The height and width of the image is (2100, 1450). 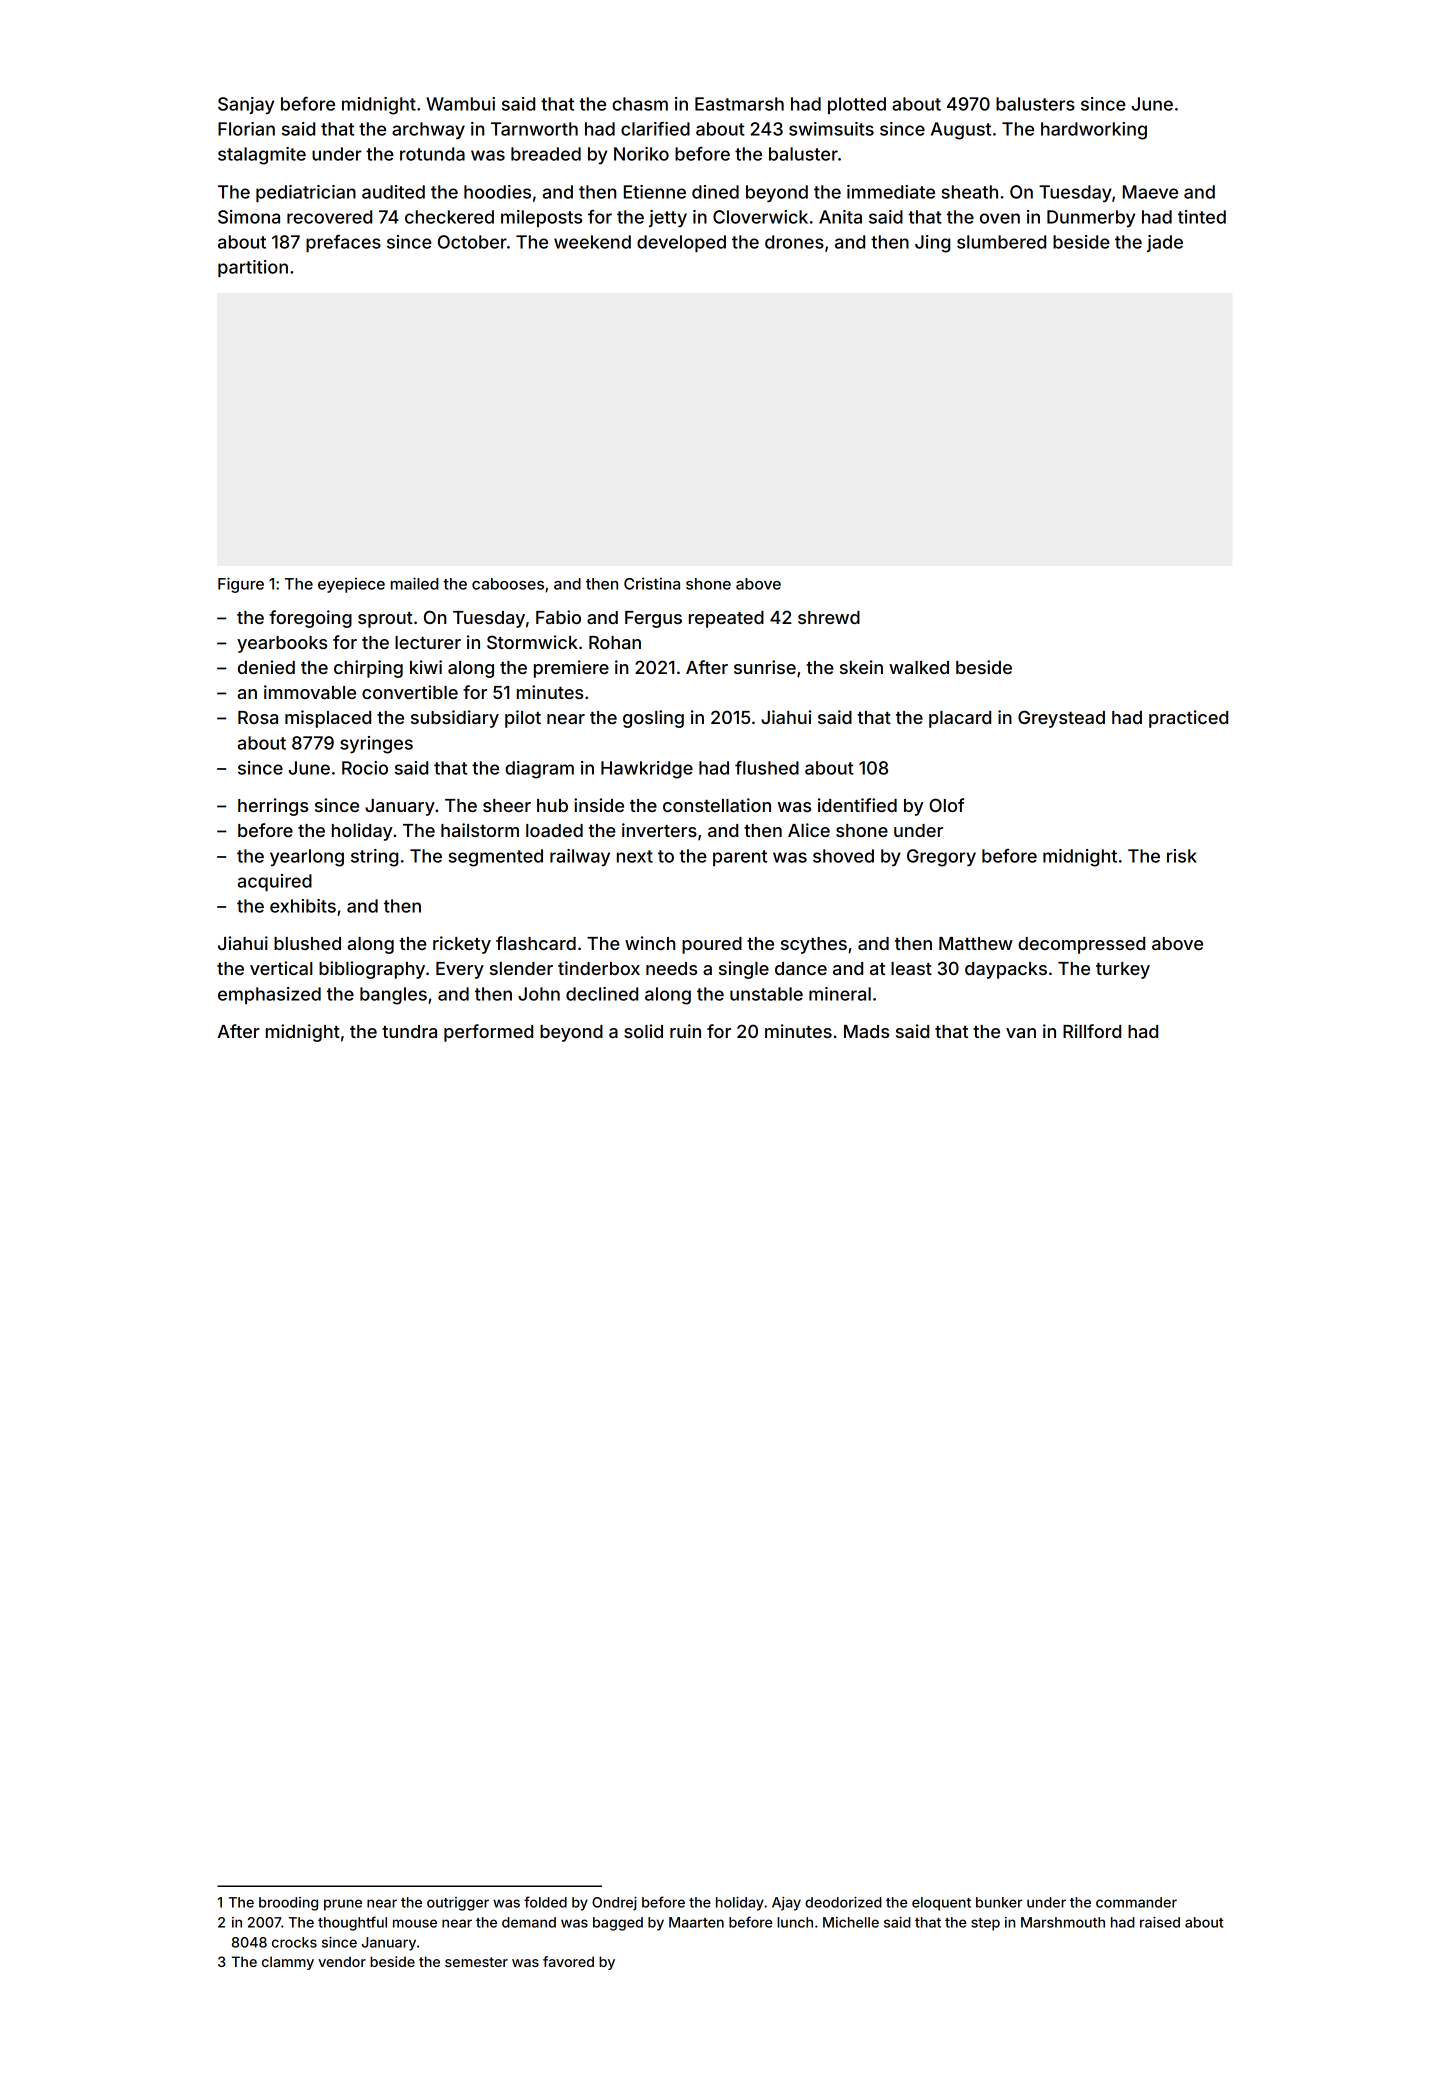 What do you see at coordinates (1123, 970) in the image?
I see `turkey` at bounding box center [1123, 970].
